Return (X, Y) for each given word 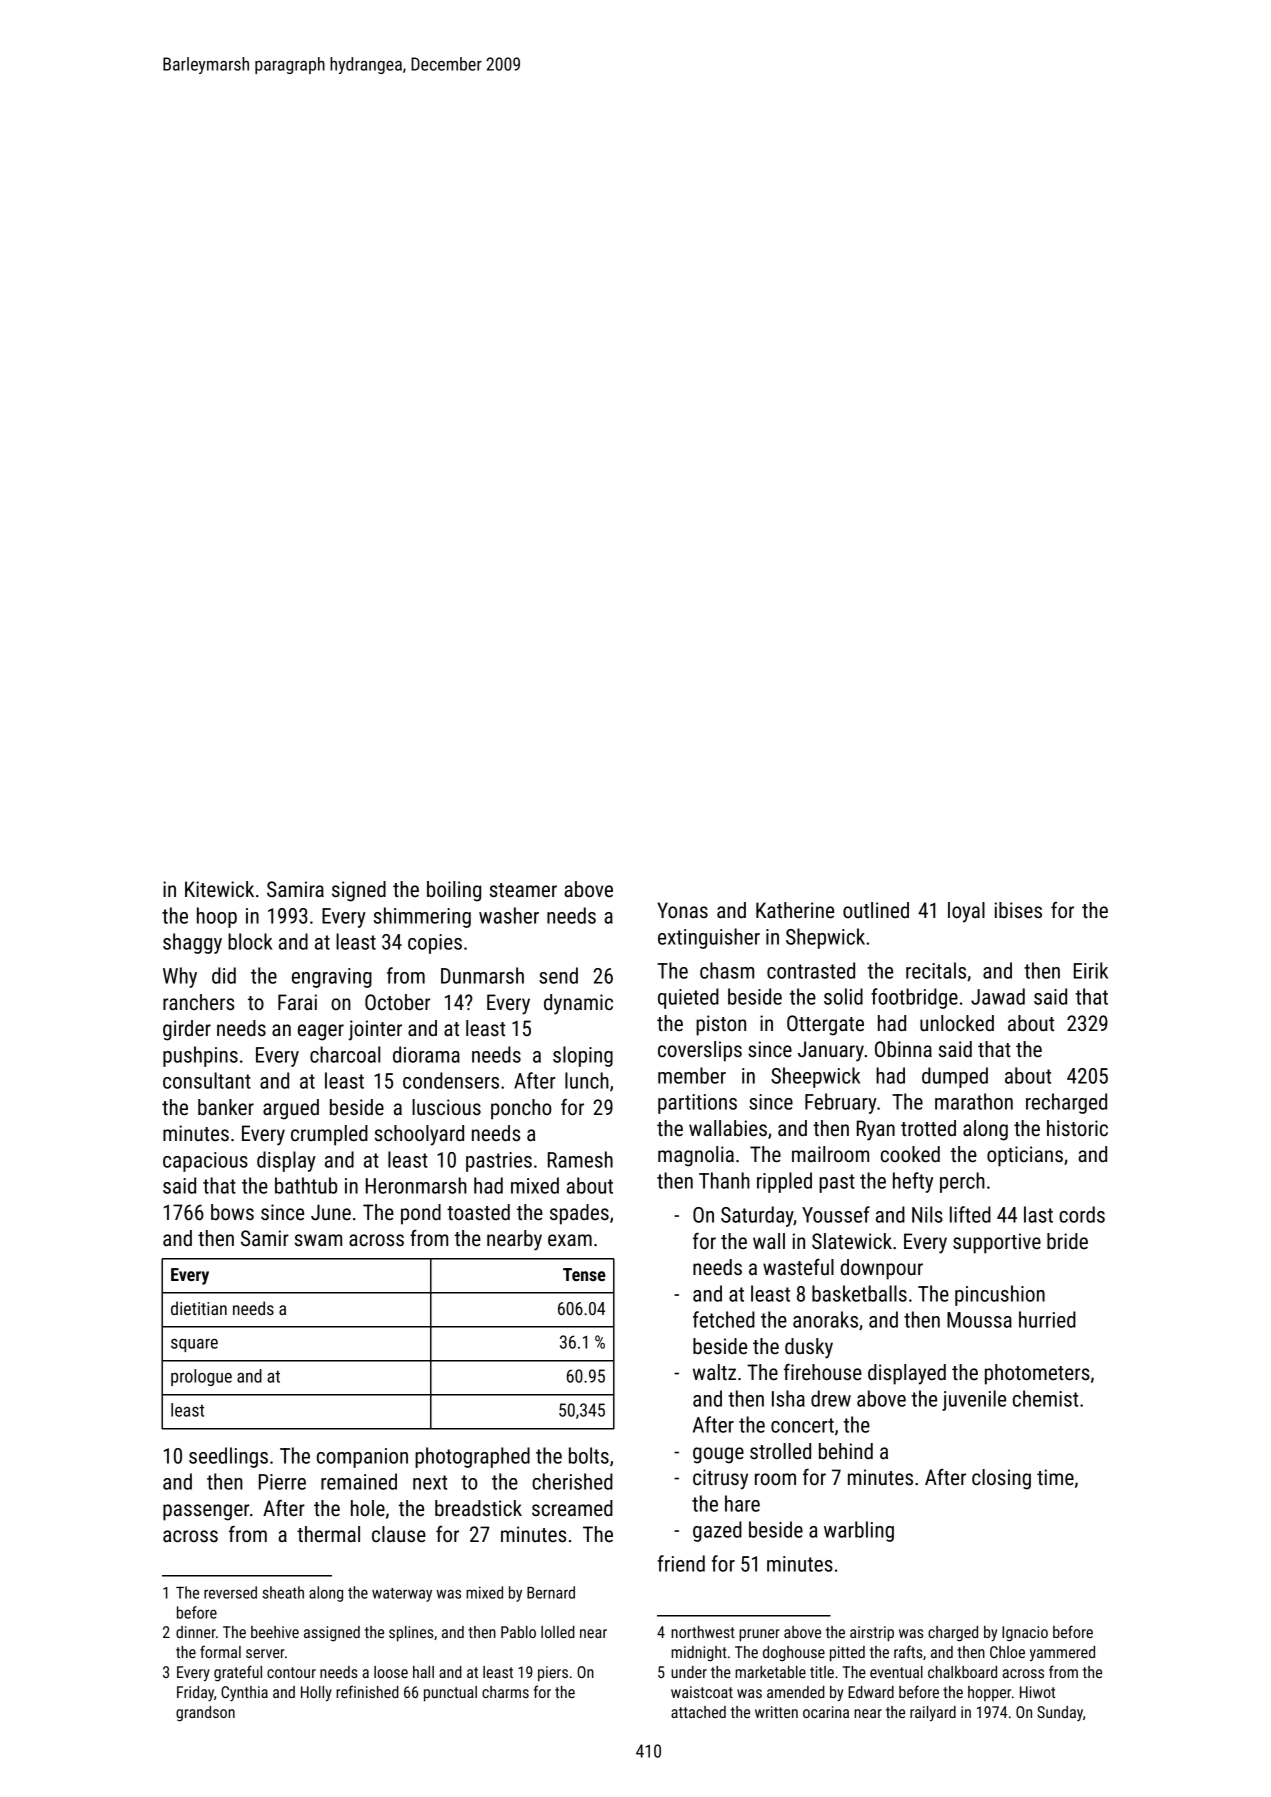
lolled (558, 1632)
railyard (933, 1714)
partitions (697, 1104)
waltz (714, 1372)
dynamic (578, 1004)
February (841, 1103)
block (250, 941)
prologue (201, 1377)
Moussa (979, 1320)
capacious (205, 1162)
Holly (316, 1694)
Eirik (1091, 970)
